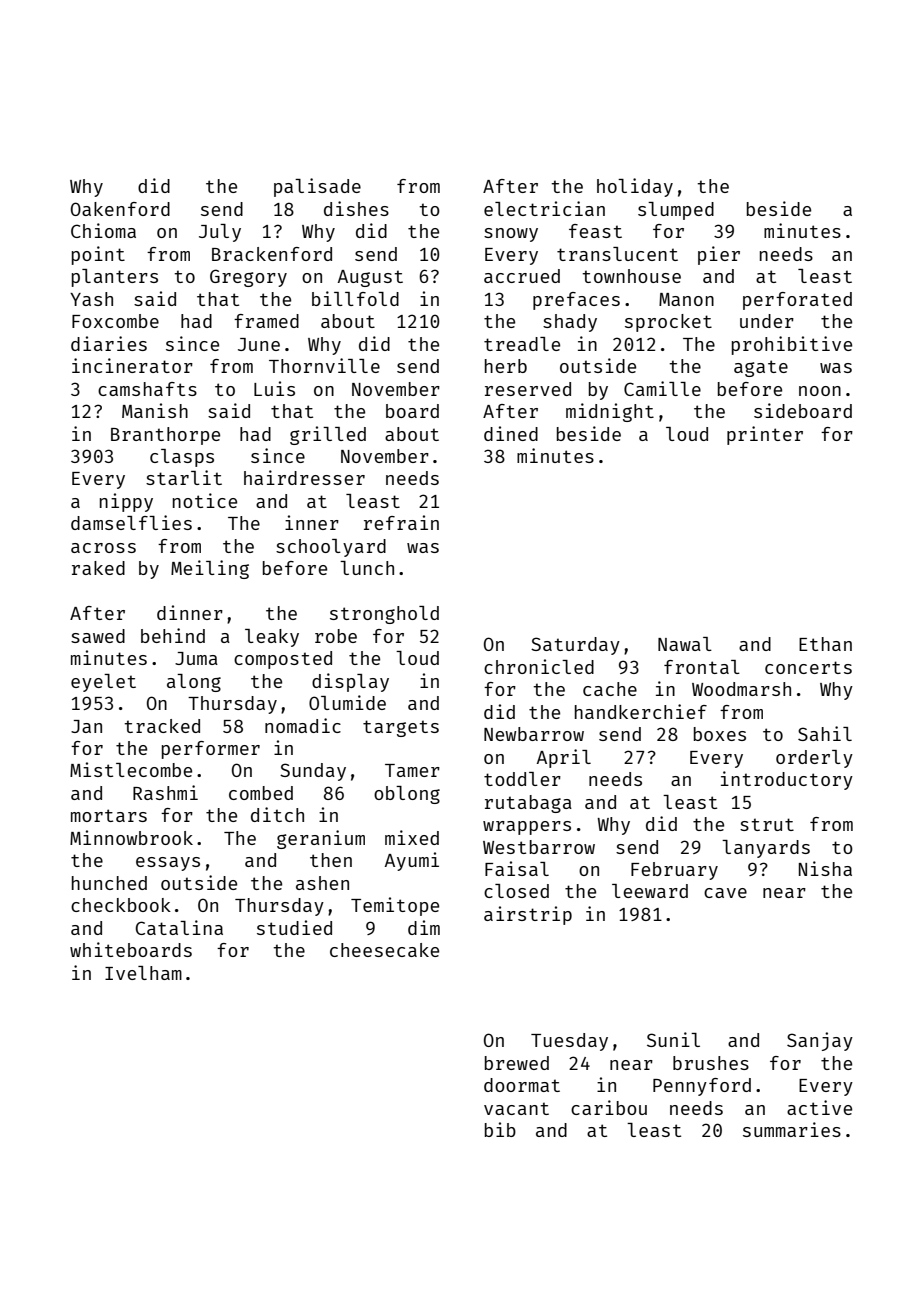 This image has height=1311, width=924. Describe the element at coordinates (120, 209) in the image. I see `Oakenford` at that location.
